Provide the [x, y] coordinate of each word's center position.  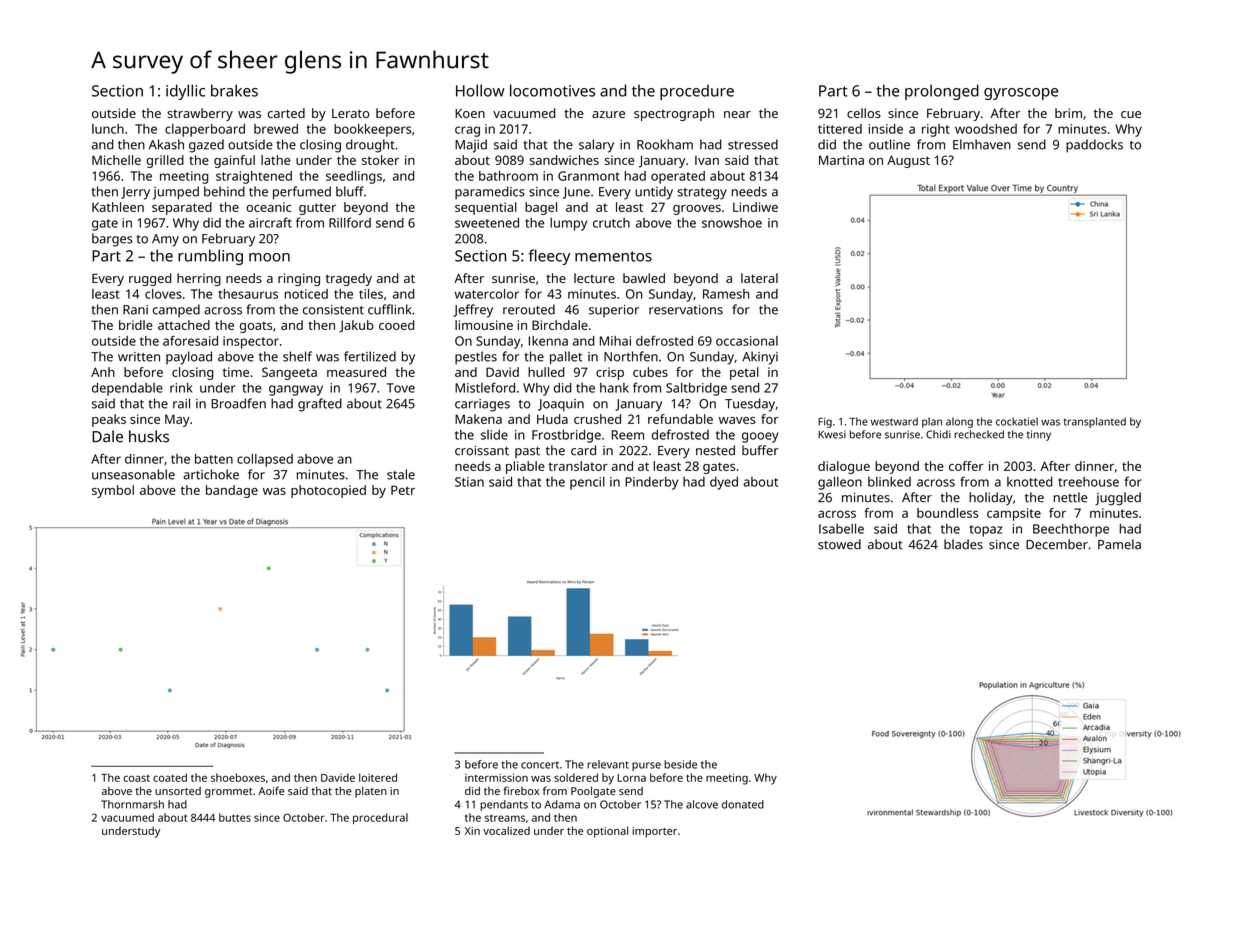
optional [607, 832]
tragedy [349, 279]
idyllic [185, 92]
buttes [235, 817]
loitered [378, 777]
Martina [841, 160]
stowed [839, 544]
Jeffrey [473, 311]
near [737, 114]
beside [680, 764]
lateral [759, 278]
